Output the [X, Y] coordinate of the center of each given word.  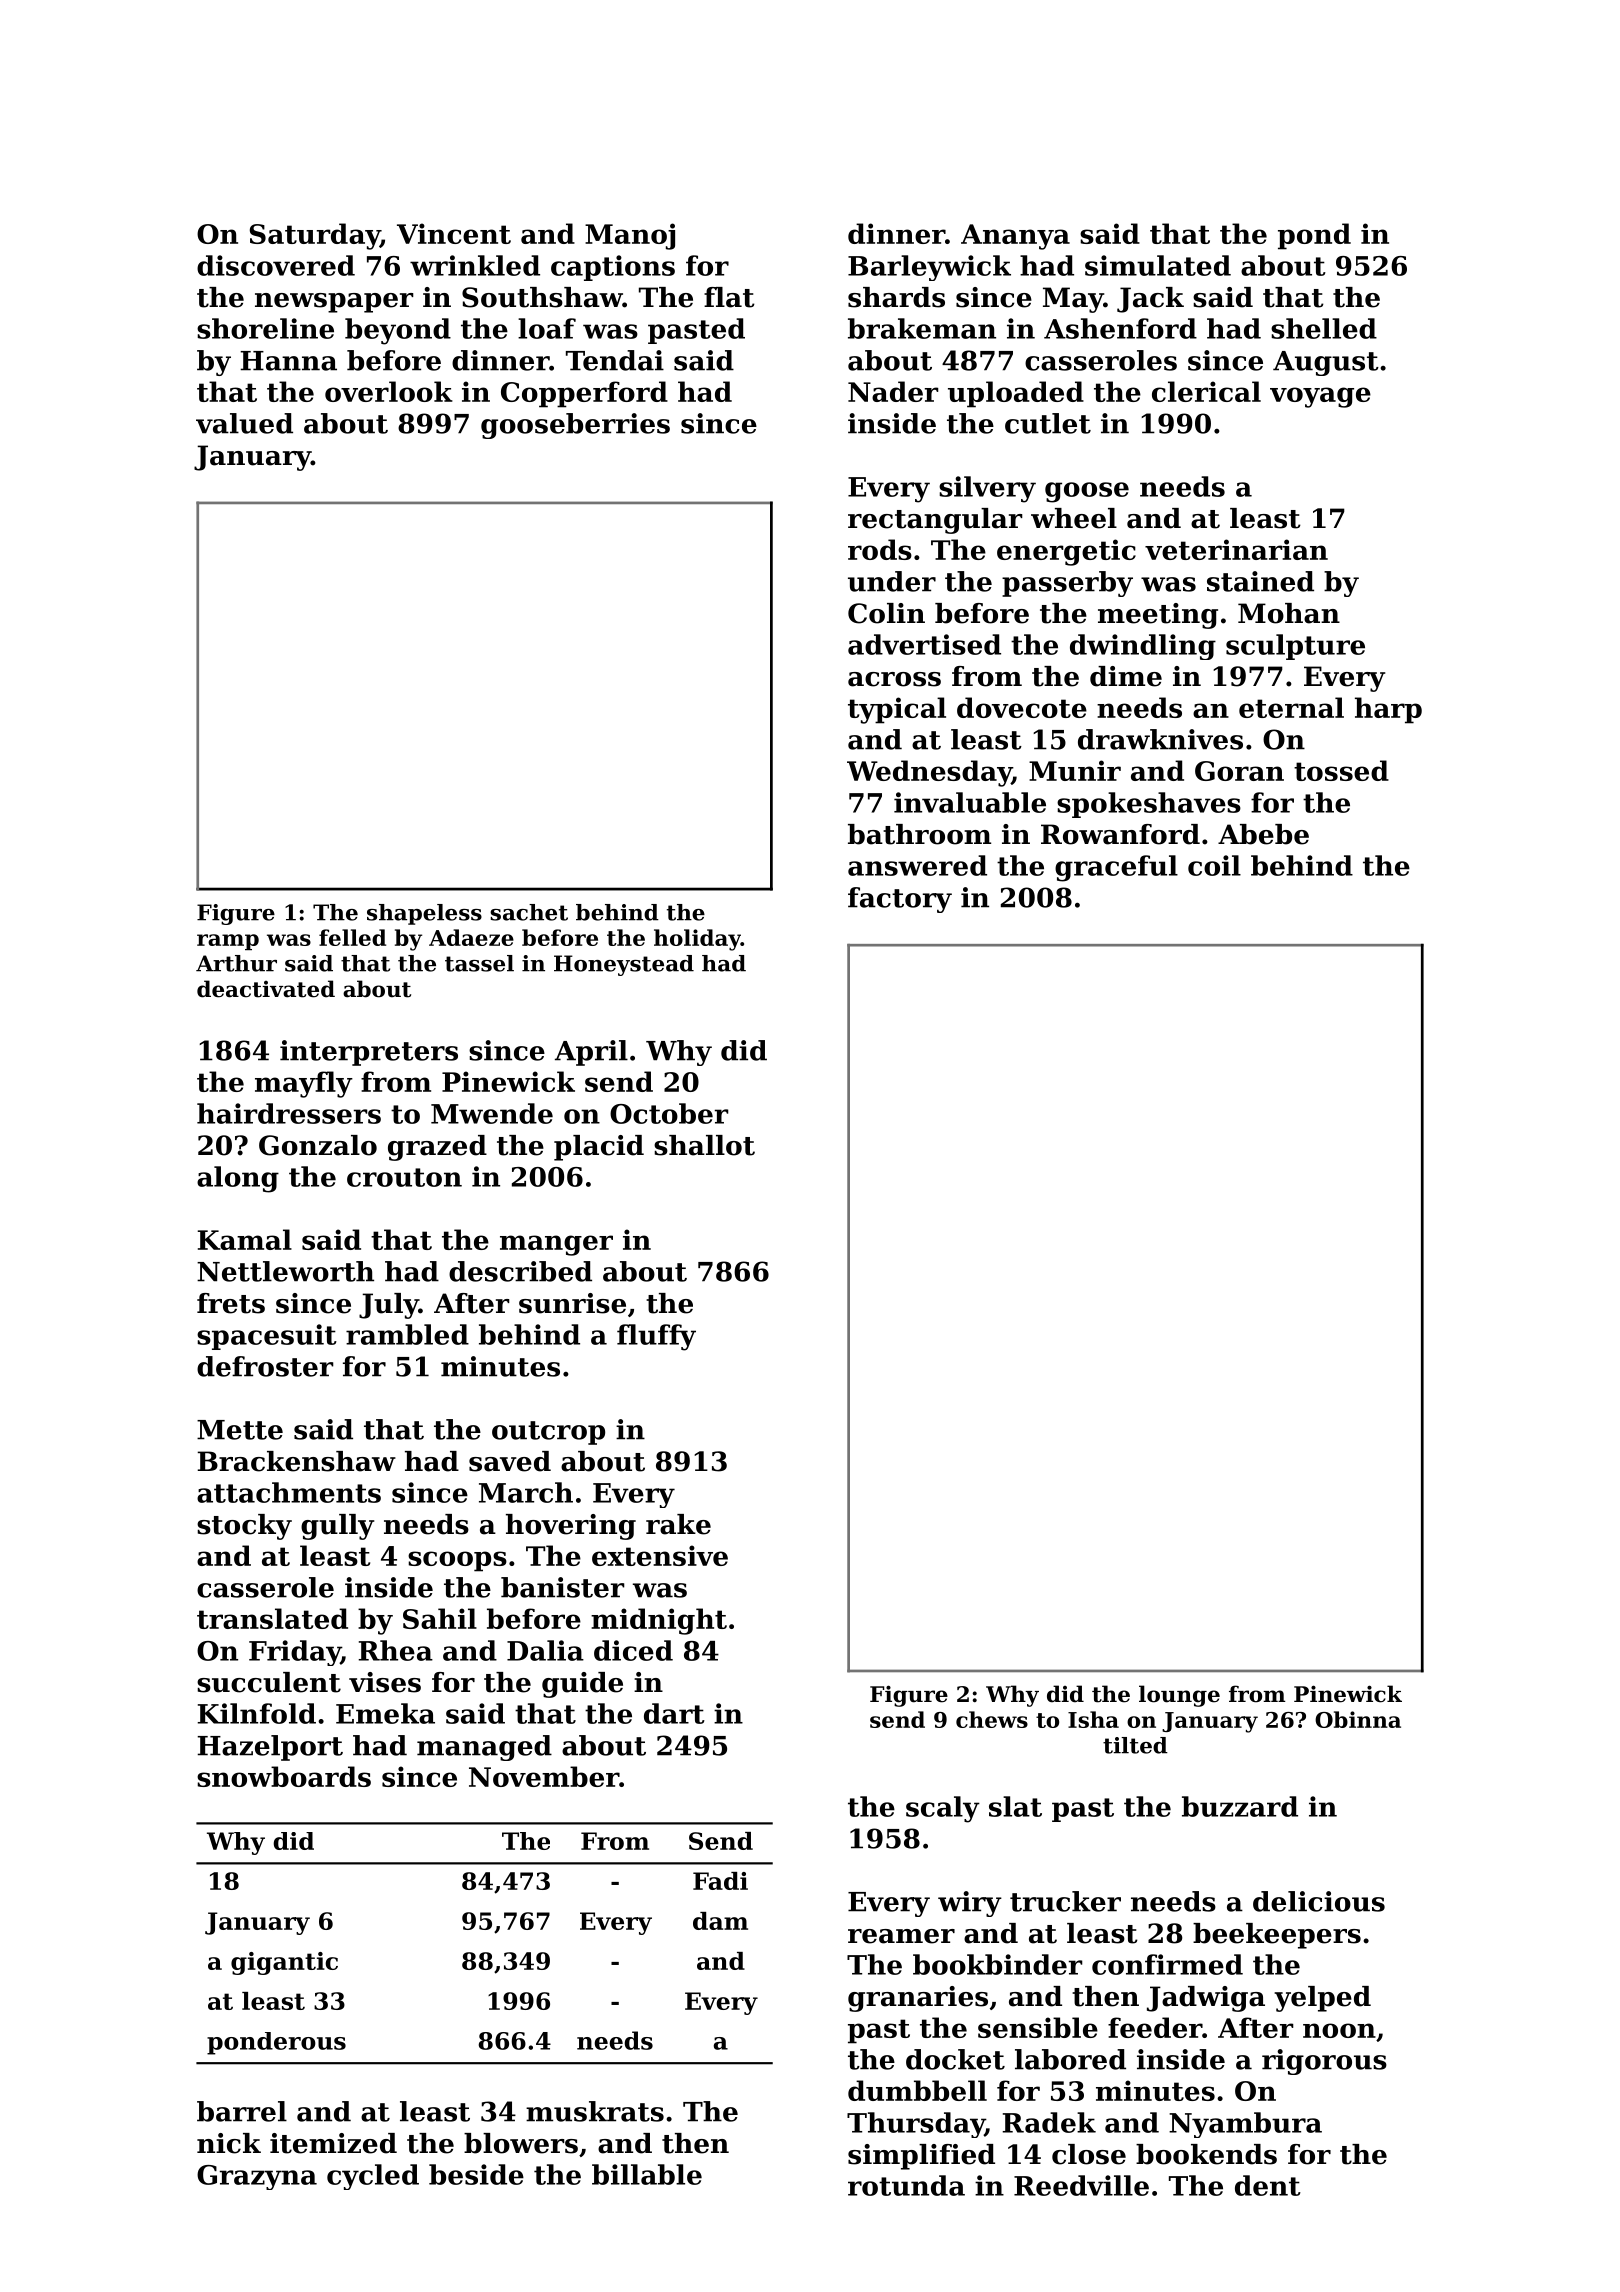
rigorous [1324, 2062]
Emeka [385, 1713]
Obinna [1358, 1719]
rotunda [906, 2185]
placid [599, 1148]
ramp [228, 942]
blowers [521, 2143]
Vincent [454, 233]
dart [674, 1713]
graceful [1116, 868]
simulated [1158, 265]
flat [729, 297]
